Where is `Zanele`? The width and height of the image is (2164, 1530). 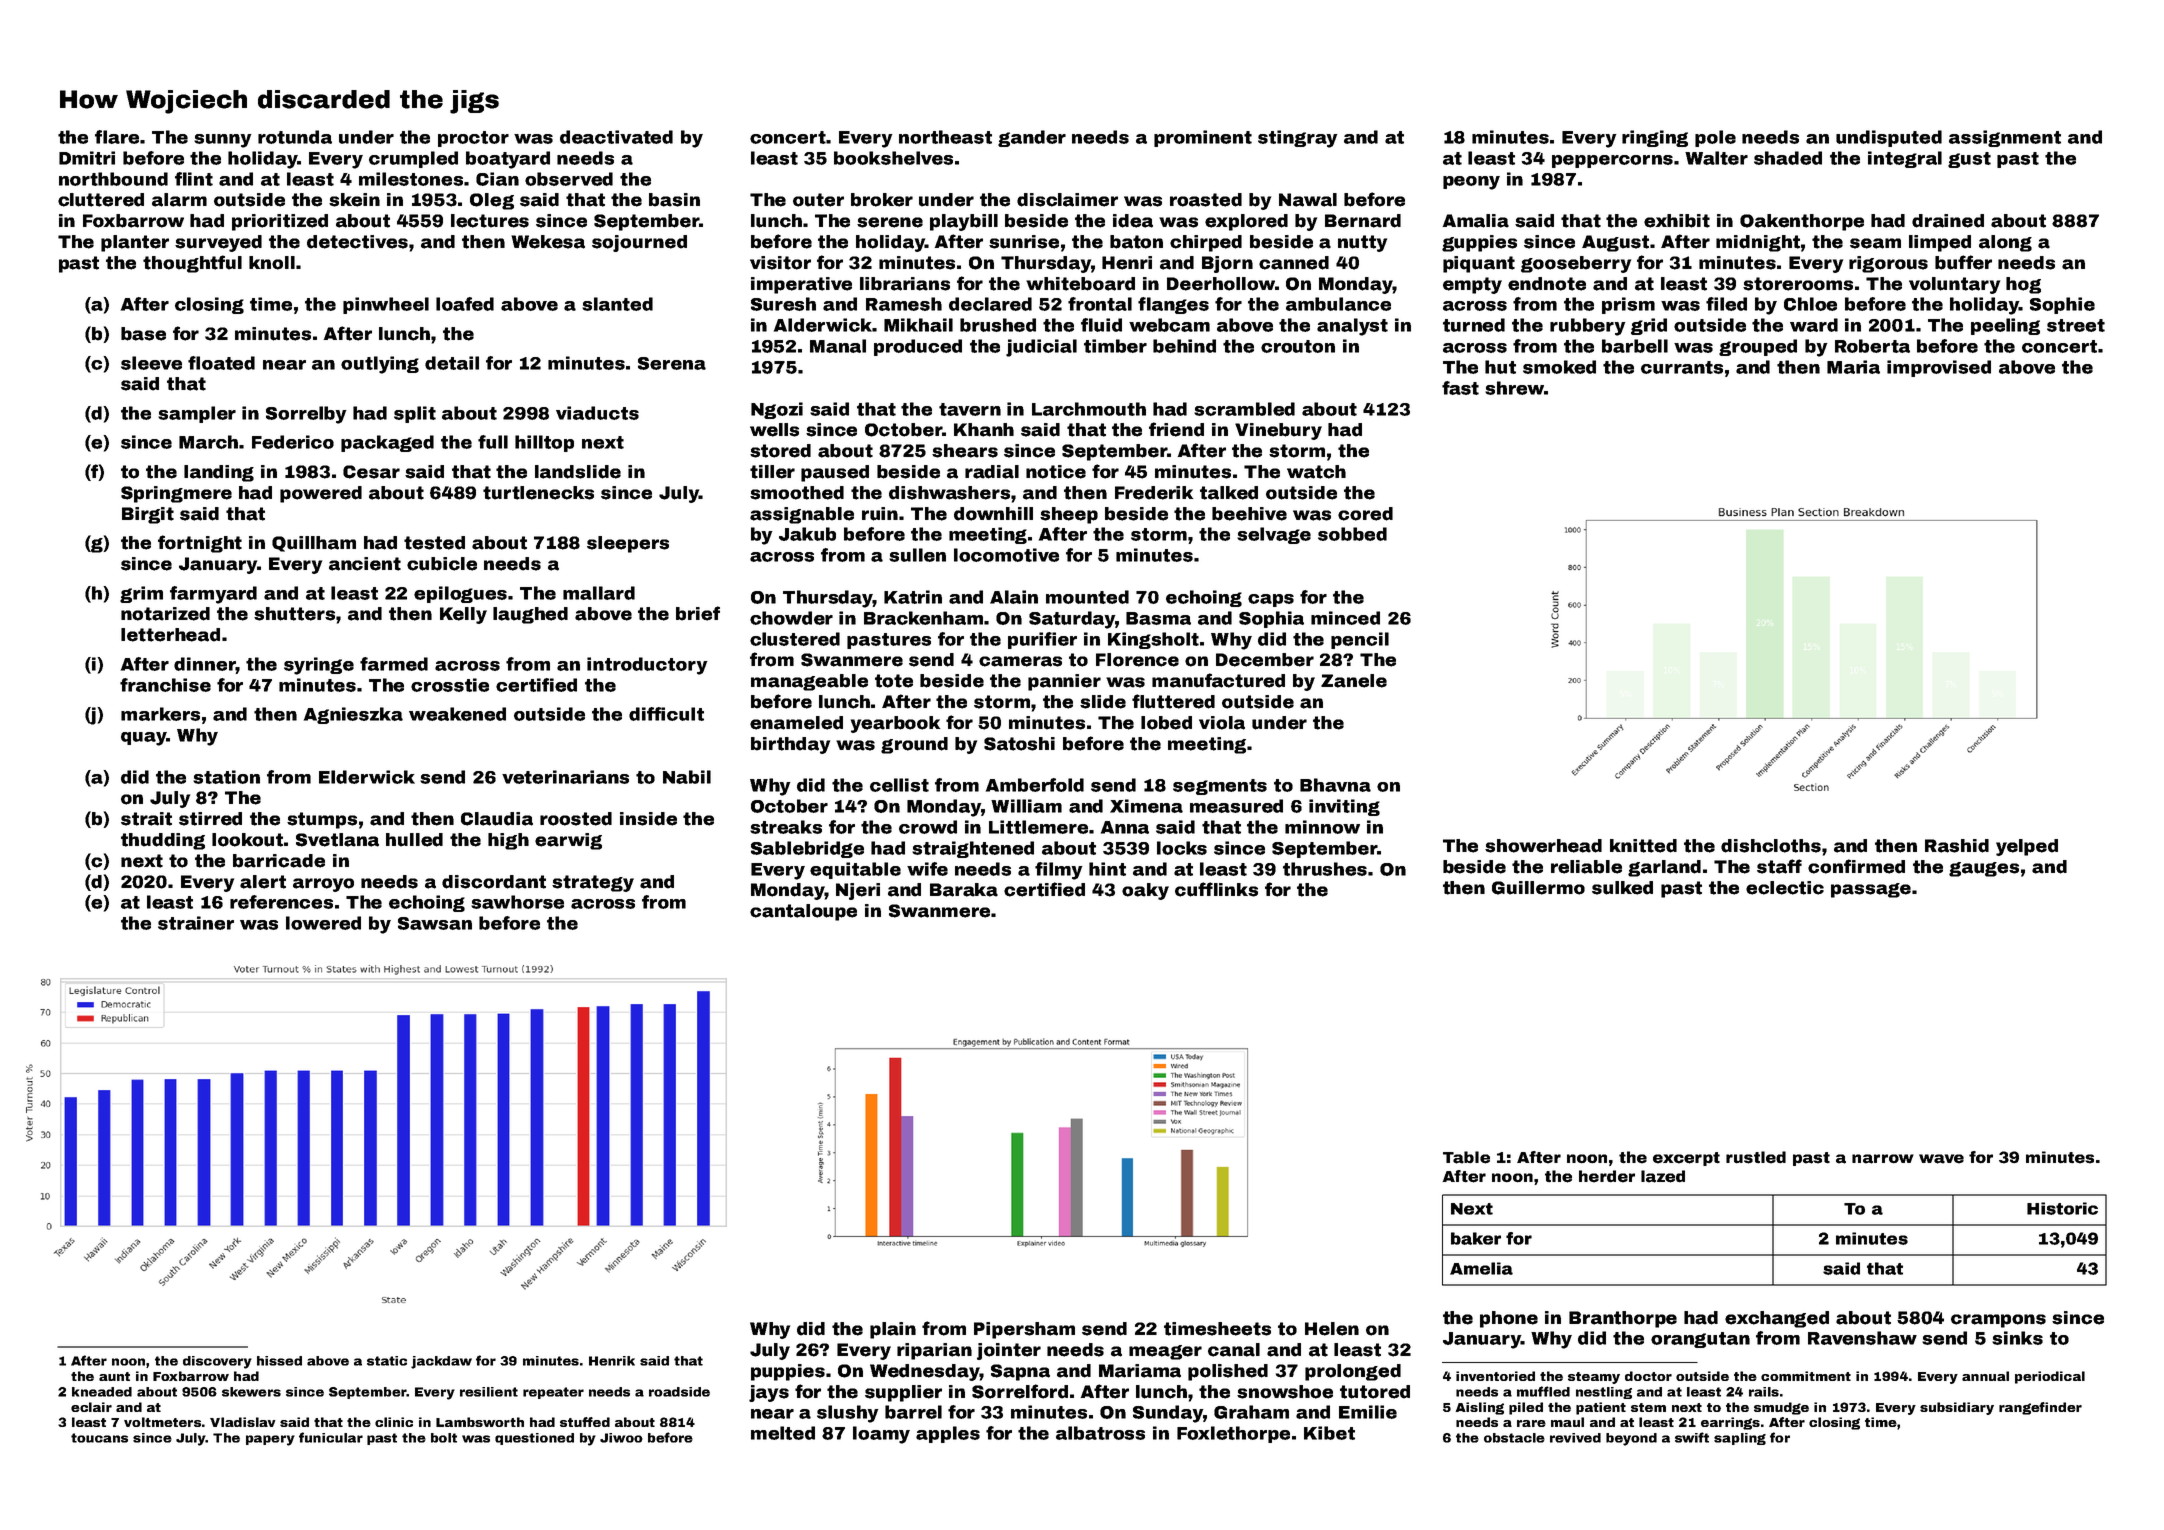
Zanele is located at coordinates (1354, 681).
